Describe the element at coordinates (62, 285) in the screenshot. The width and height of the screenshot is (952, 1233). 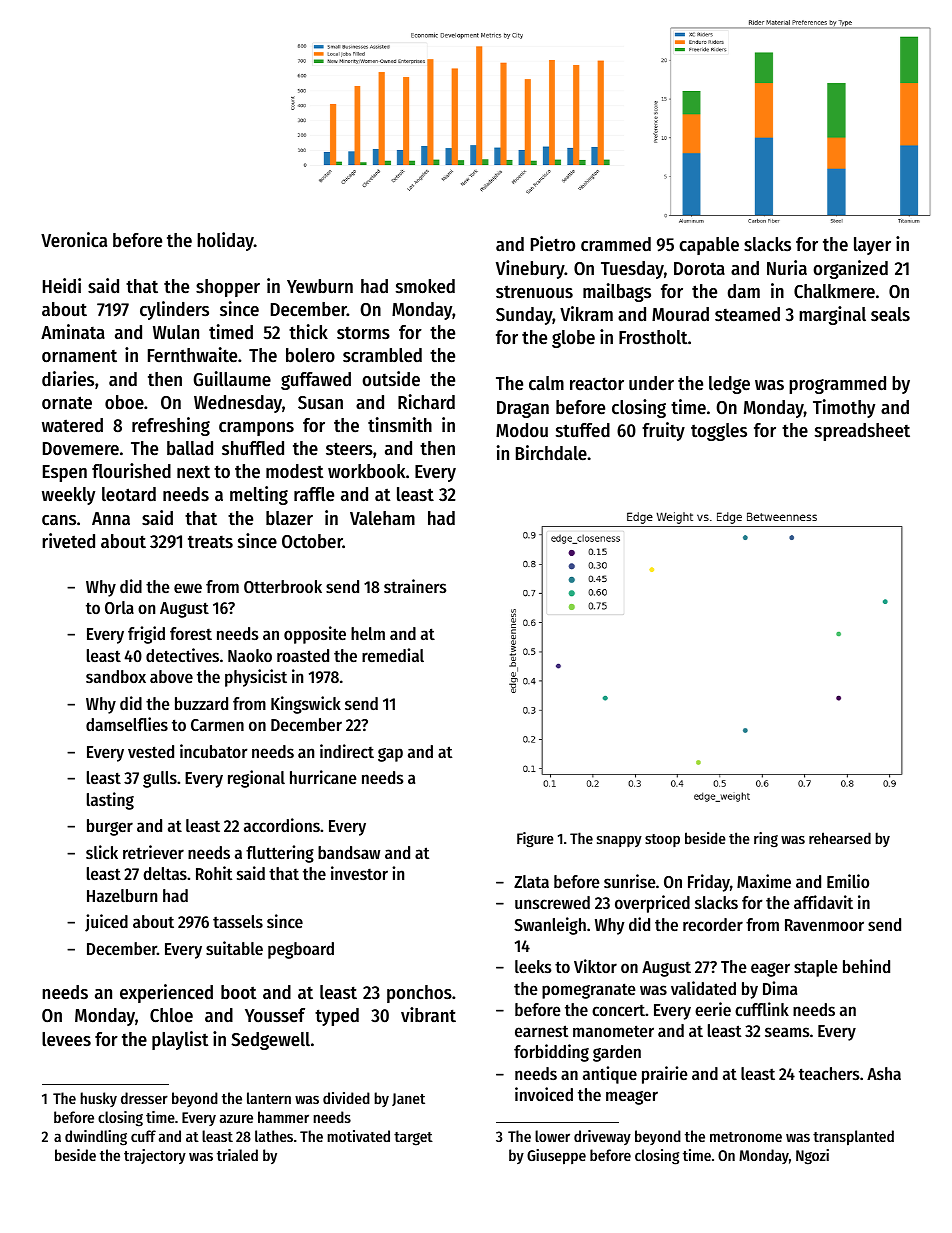
I see `Heidi` at that location.
